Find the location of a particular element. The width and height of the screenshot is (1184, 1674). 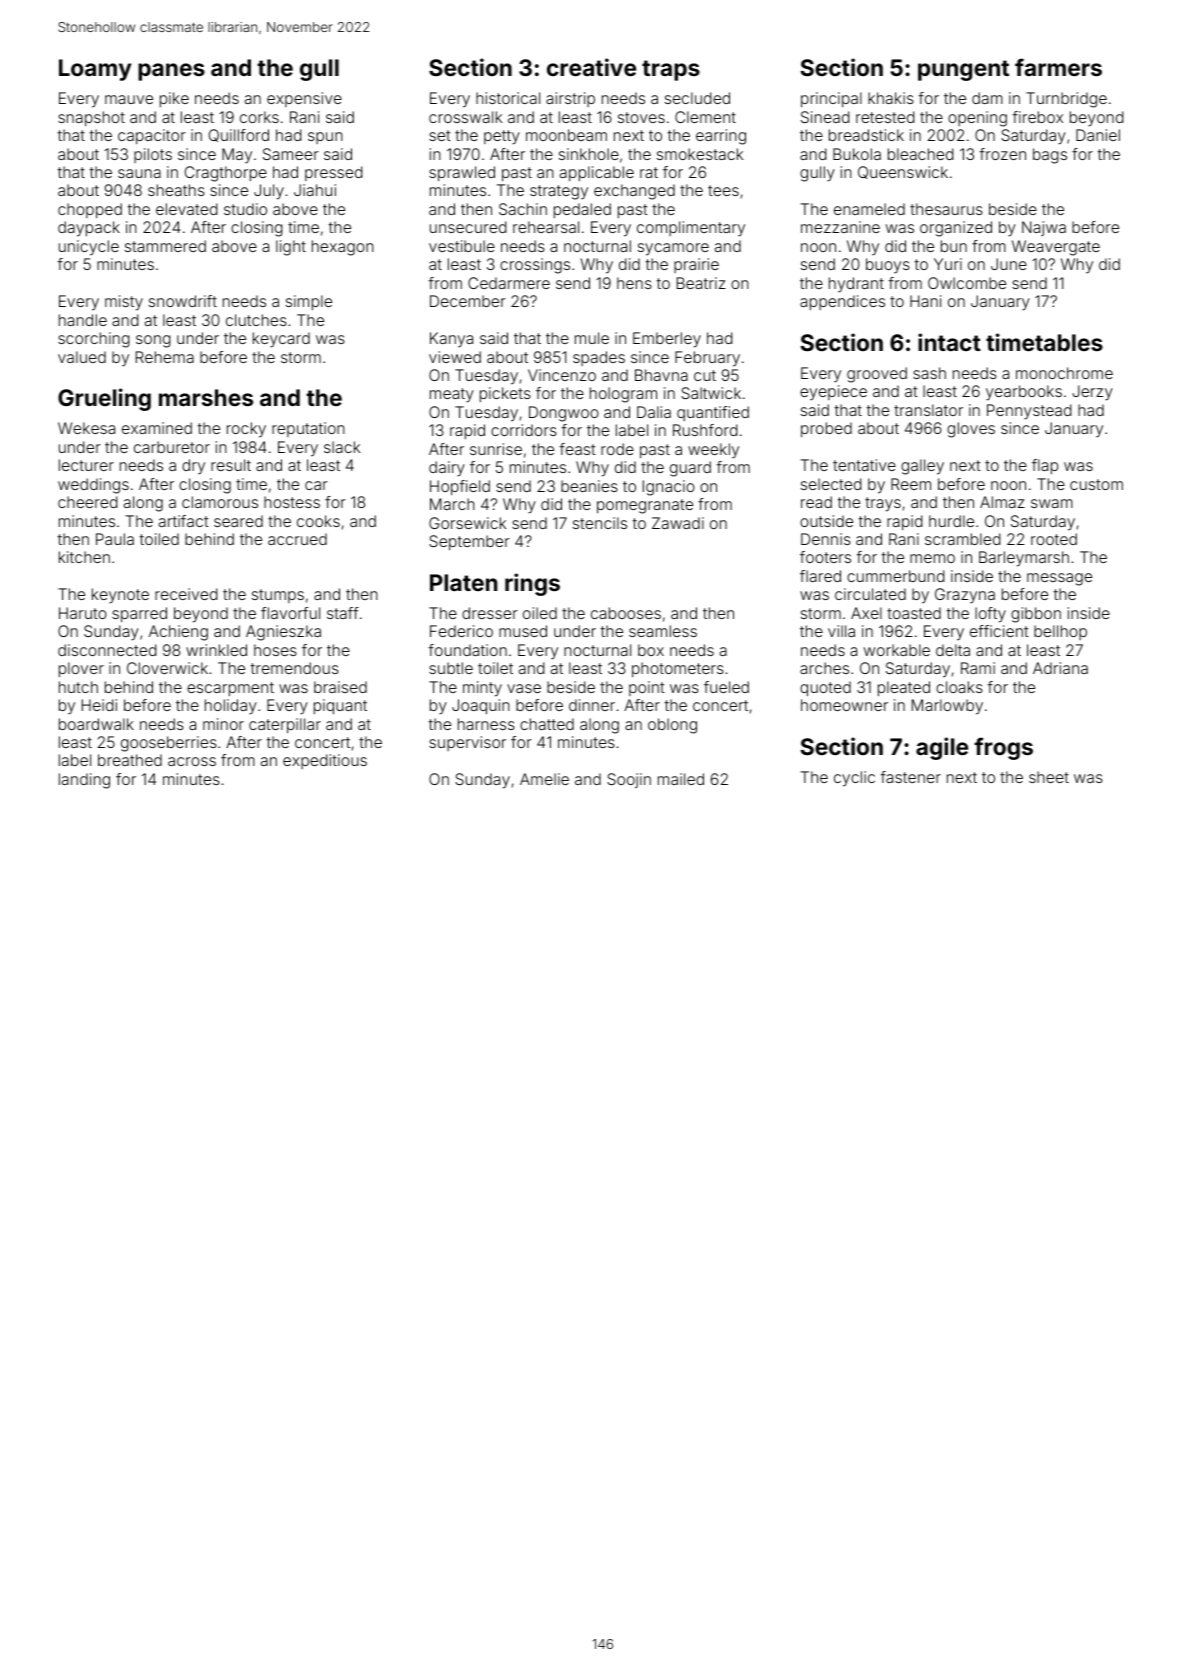

gooseberries is located at coordinates (169, 744).
